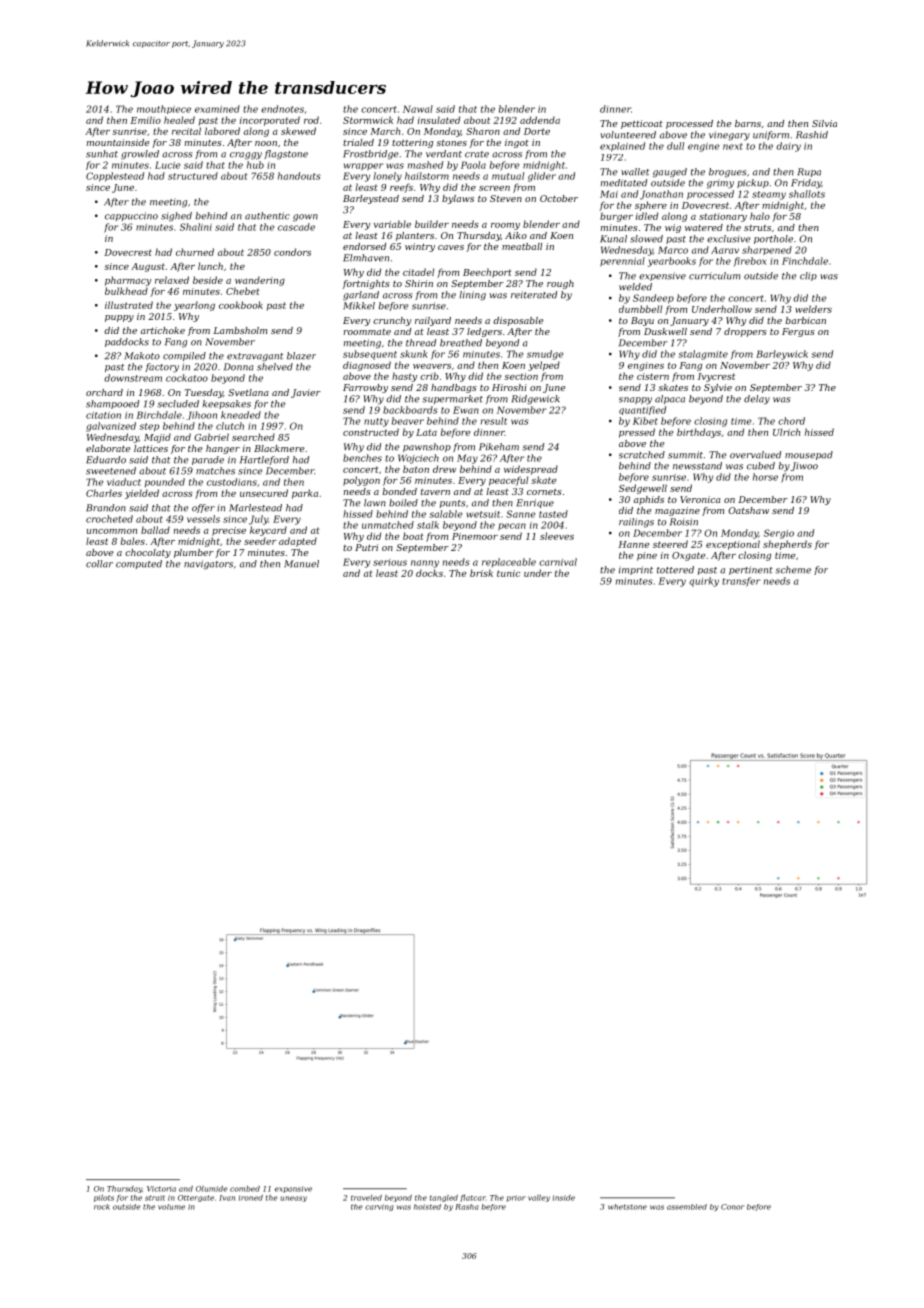 The height and width of the document is (1308, 924). I want to click on addenda, so click(540, 120).
